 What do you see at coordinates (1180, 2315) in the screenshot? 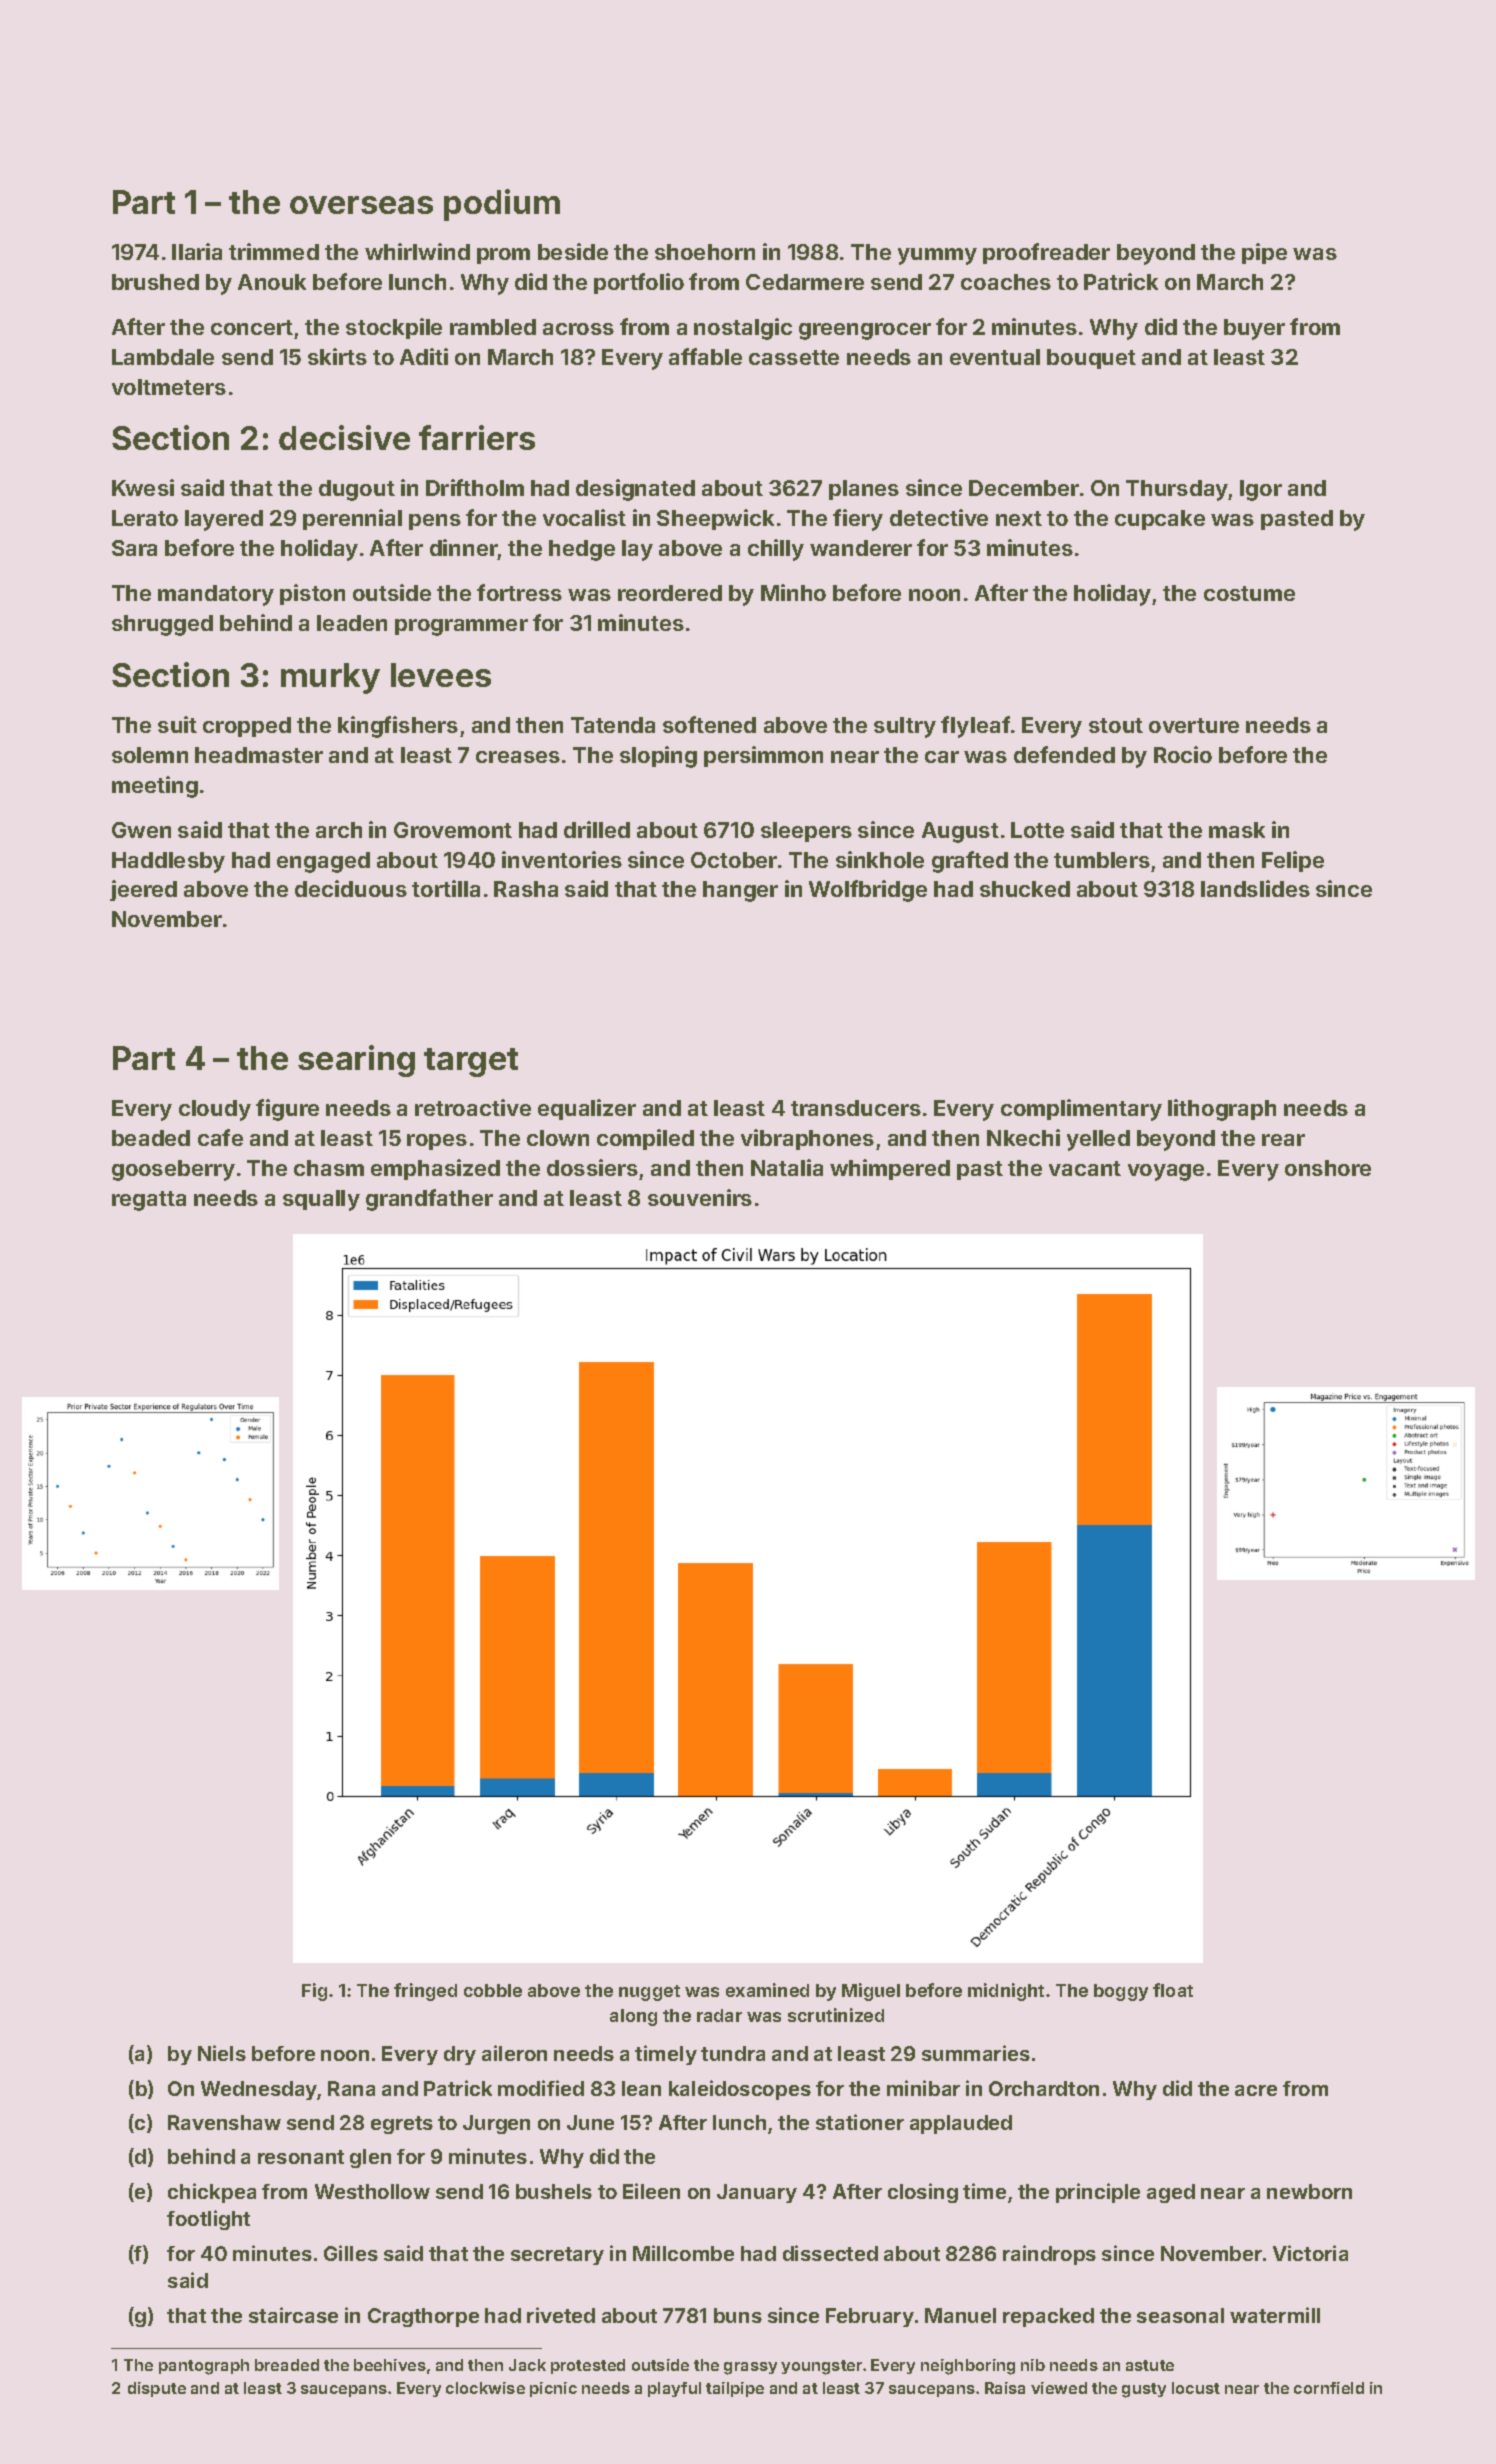
I see `seasonal` at bounding box center [1180, 2315].
